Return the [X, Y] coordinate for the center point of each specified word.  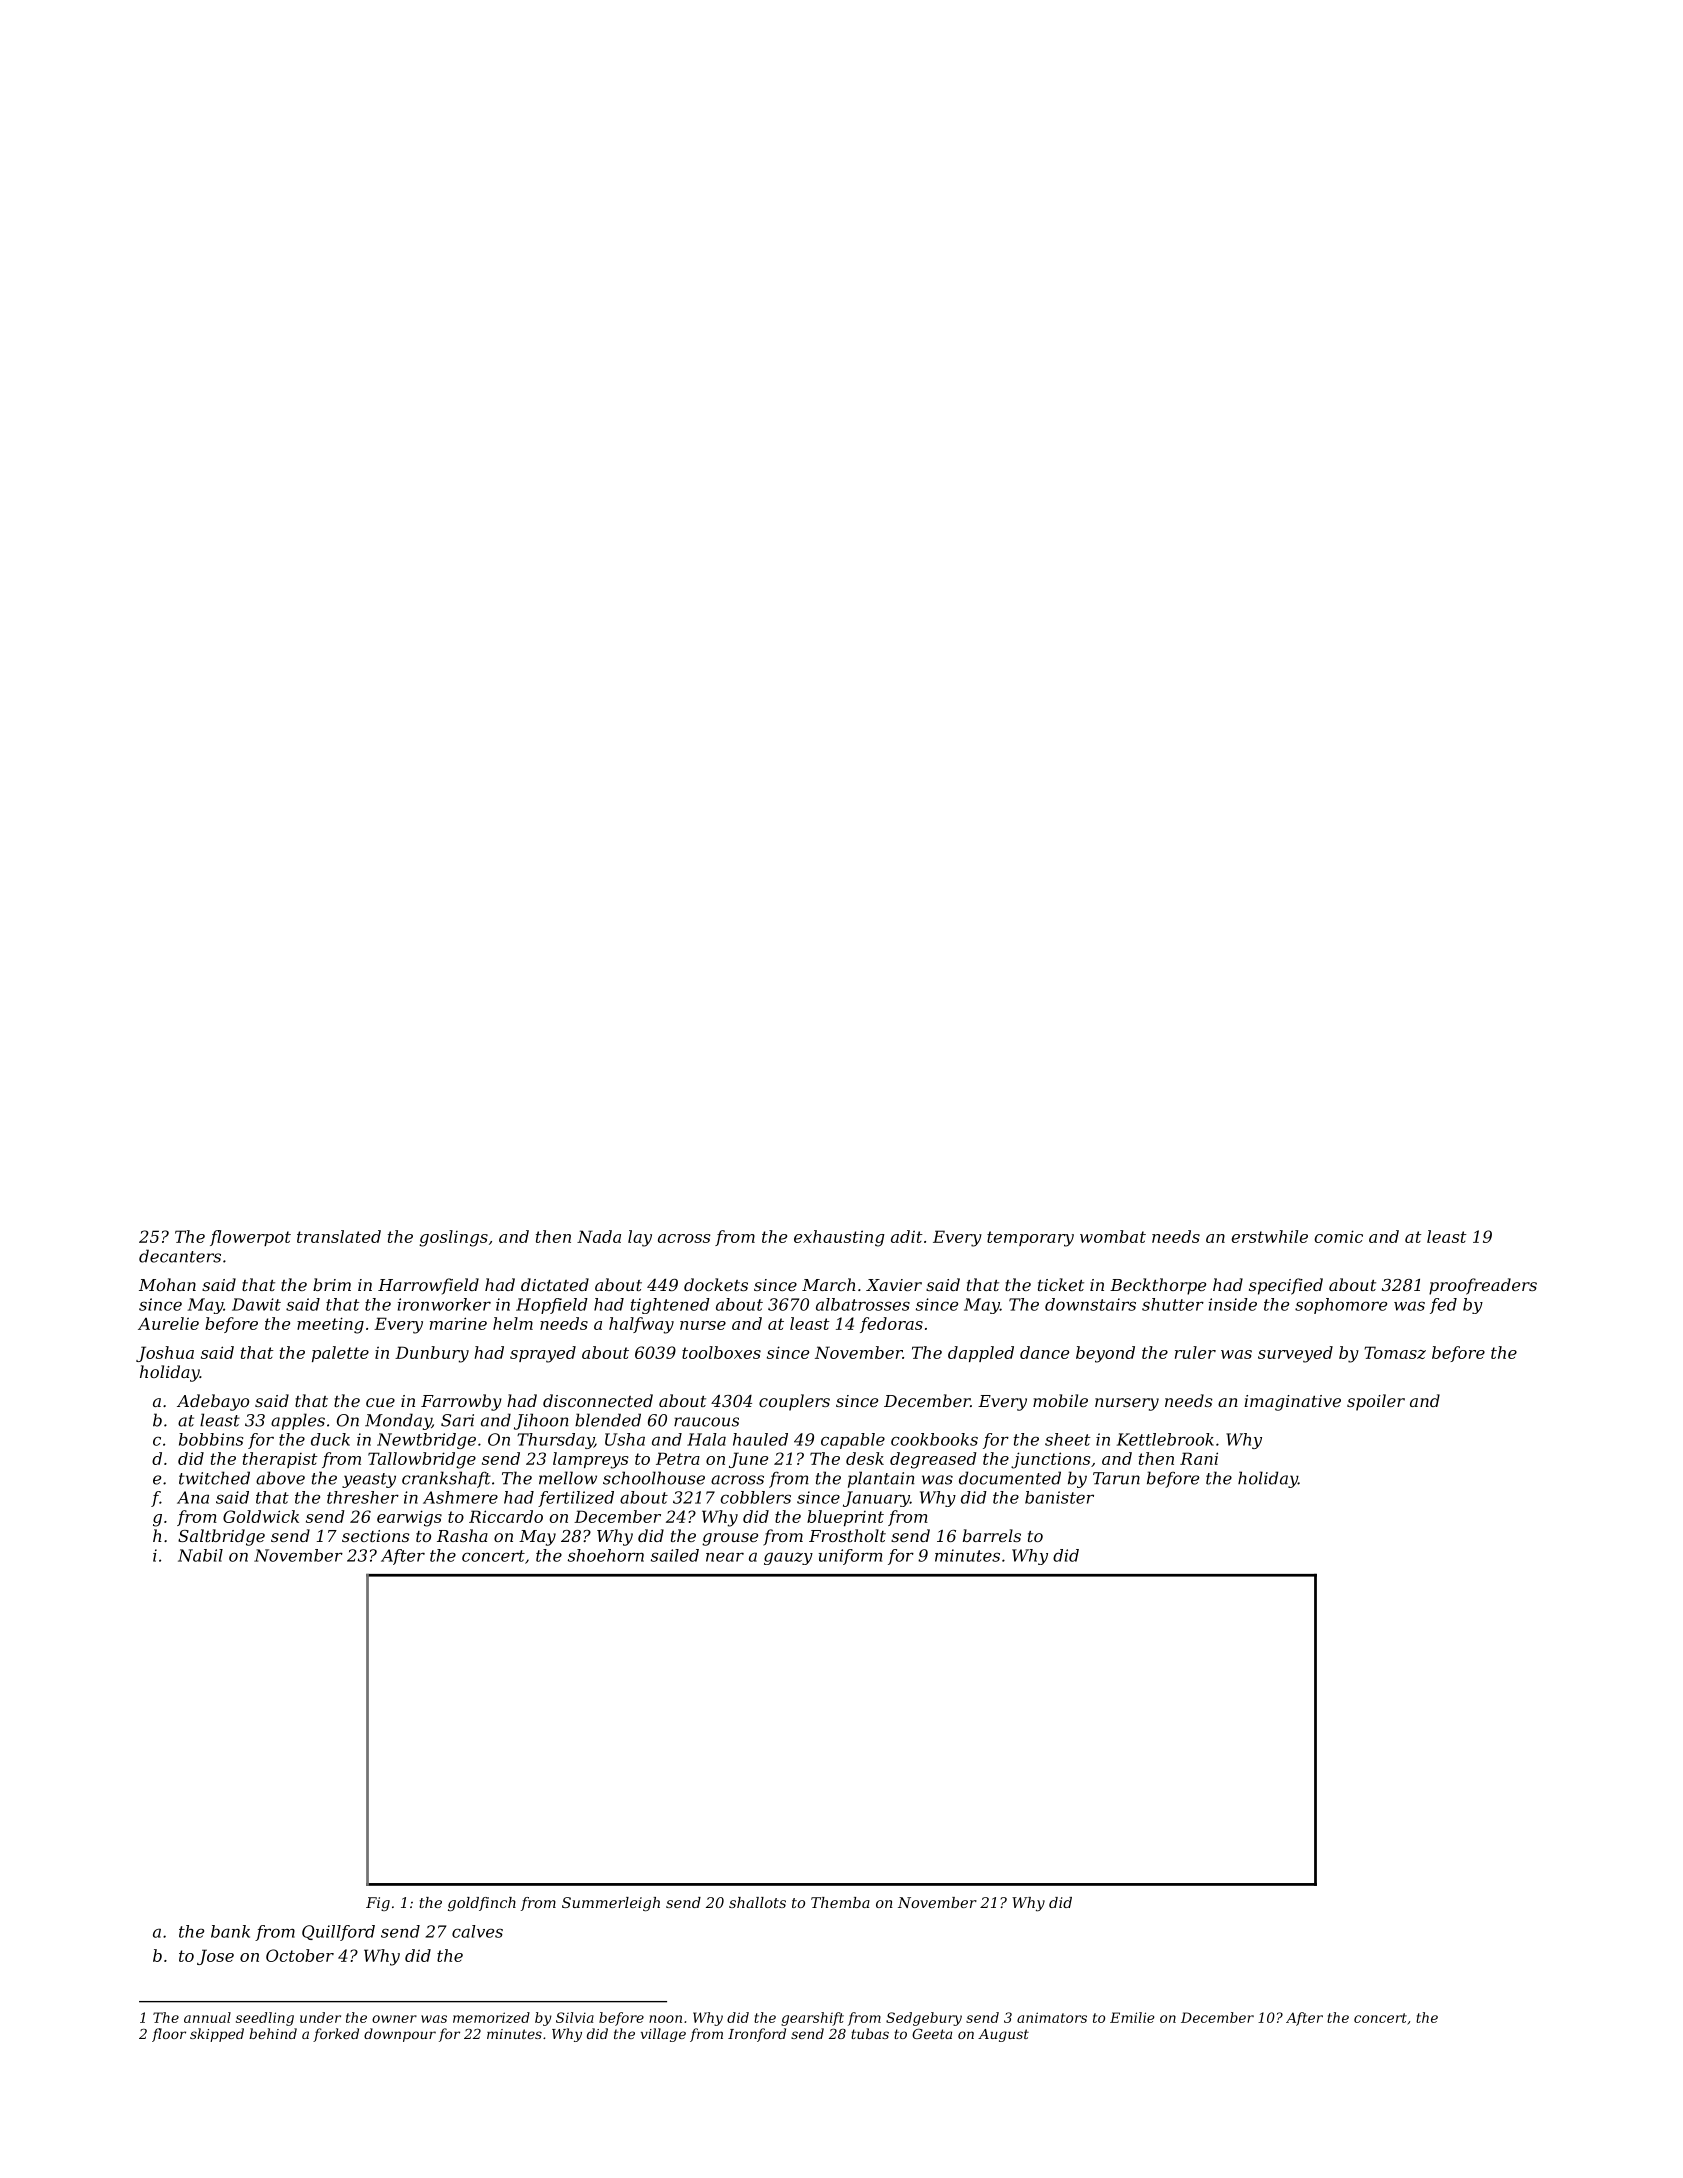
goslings [453, 1238]
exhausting [839, 1238]
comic [1338, 1236]
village [663, 2035]
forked [336, 2035]
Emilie [1132, 2017]
